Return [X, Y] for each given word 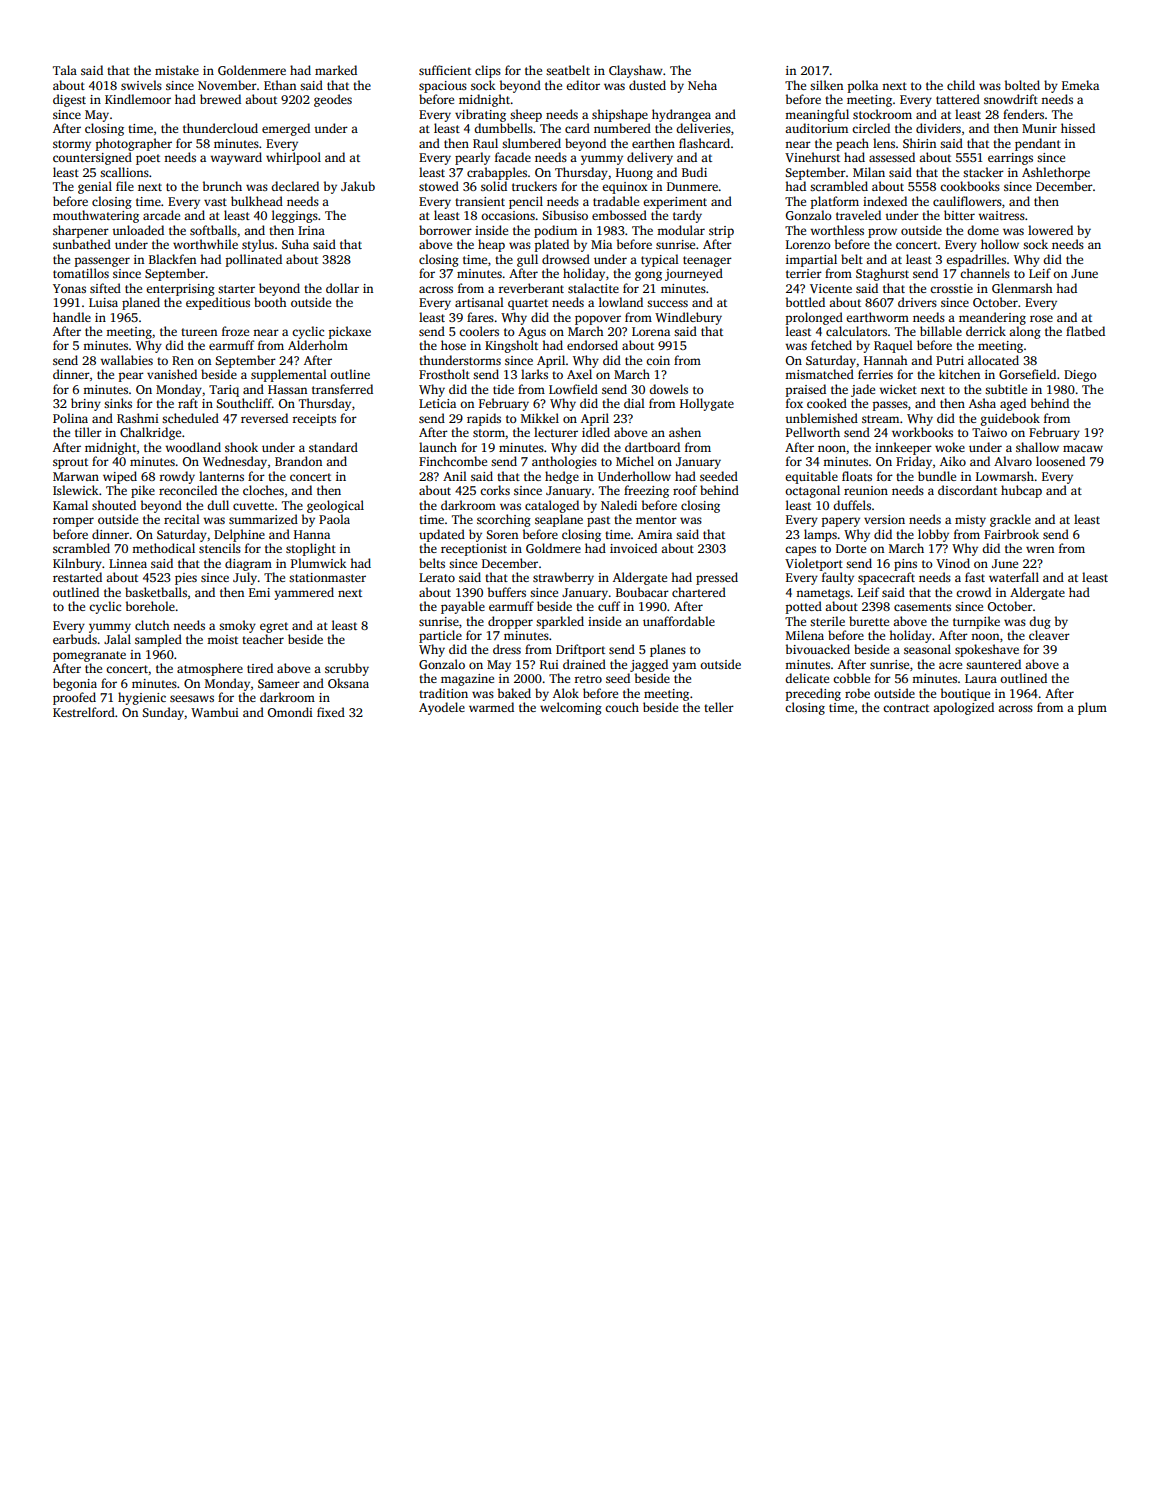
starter [236, 289]
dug [1040, 622]
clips [488, 71]
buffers [507, 592]
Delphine [239, 535]
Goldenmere [252, 70]
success [667, 303]
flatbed [1085, 331]
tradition [443, 693]
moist [222, 639]
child [961, 85]
